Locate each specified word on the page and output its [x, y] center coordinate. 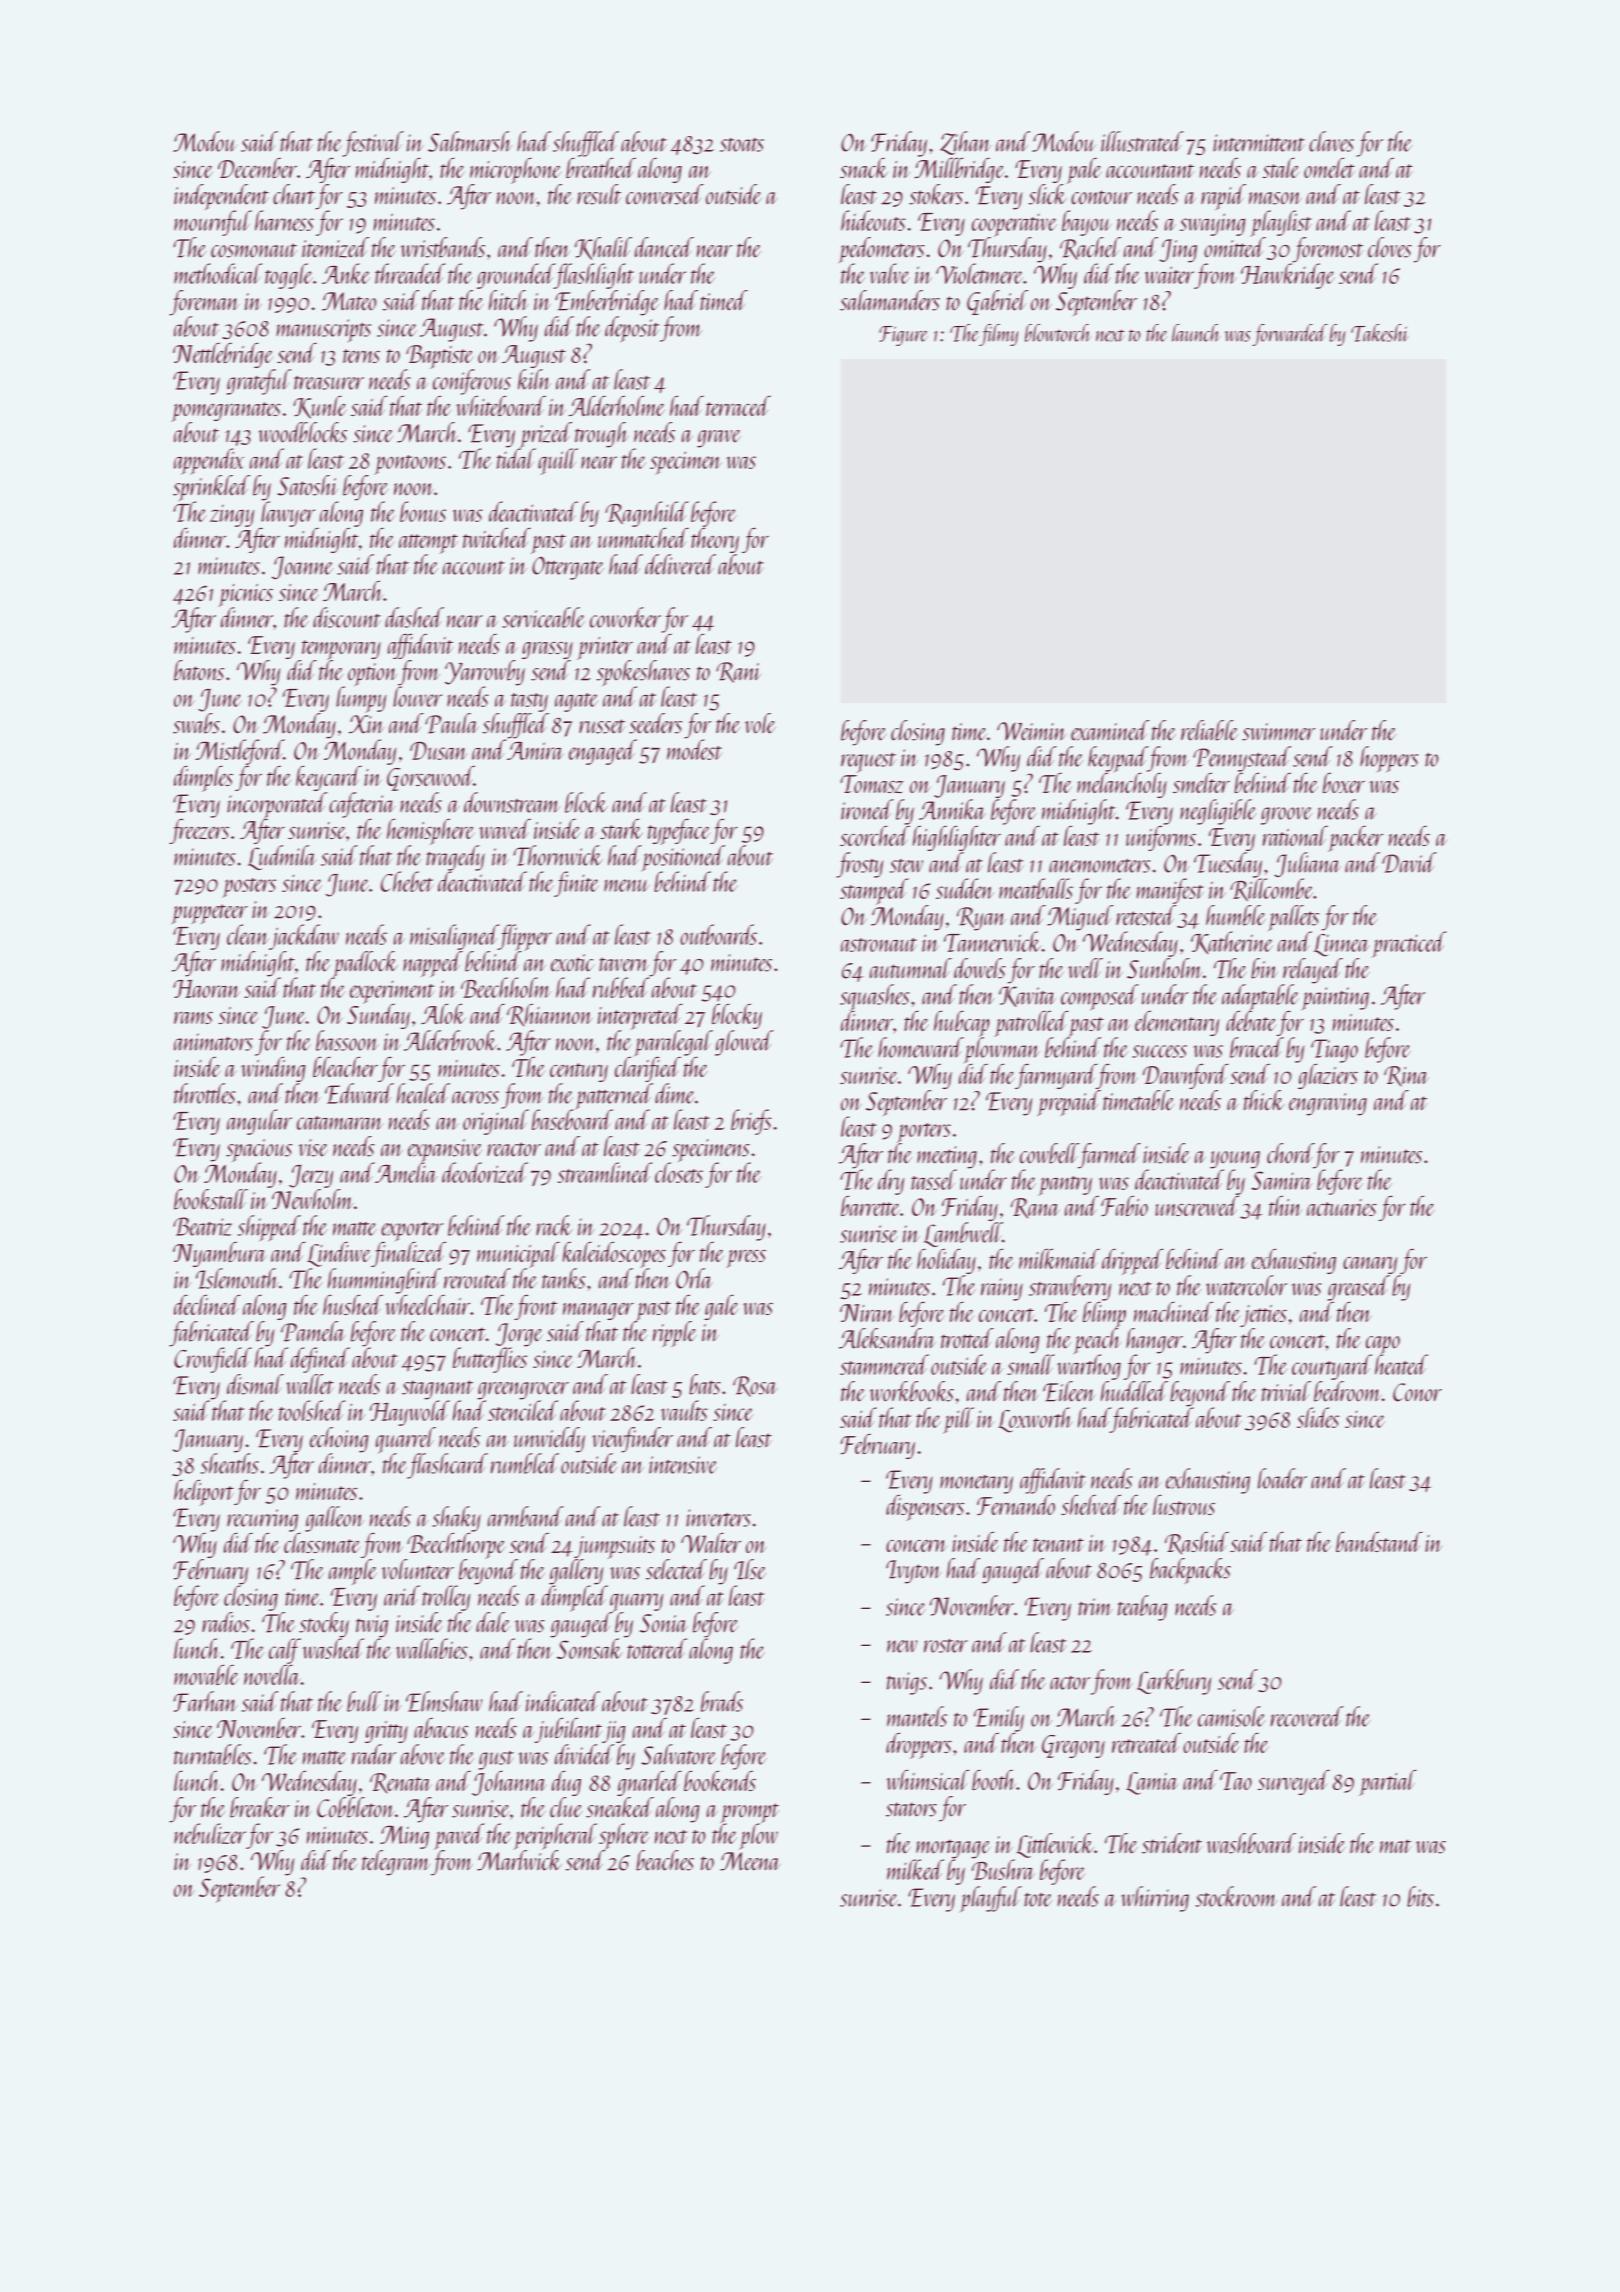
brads [722, 1701]
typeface [679, 832]
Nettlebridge [223, 355]
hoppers [1389, 759]
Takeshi [1380, 333]
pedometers [882, 250]
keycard [329, 778]
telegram [396, 1863]
